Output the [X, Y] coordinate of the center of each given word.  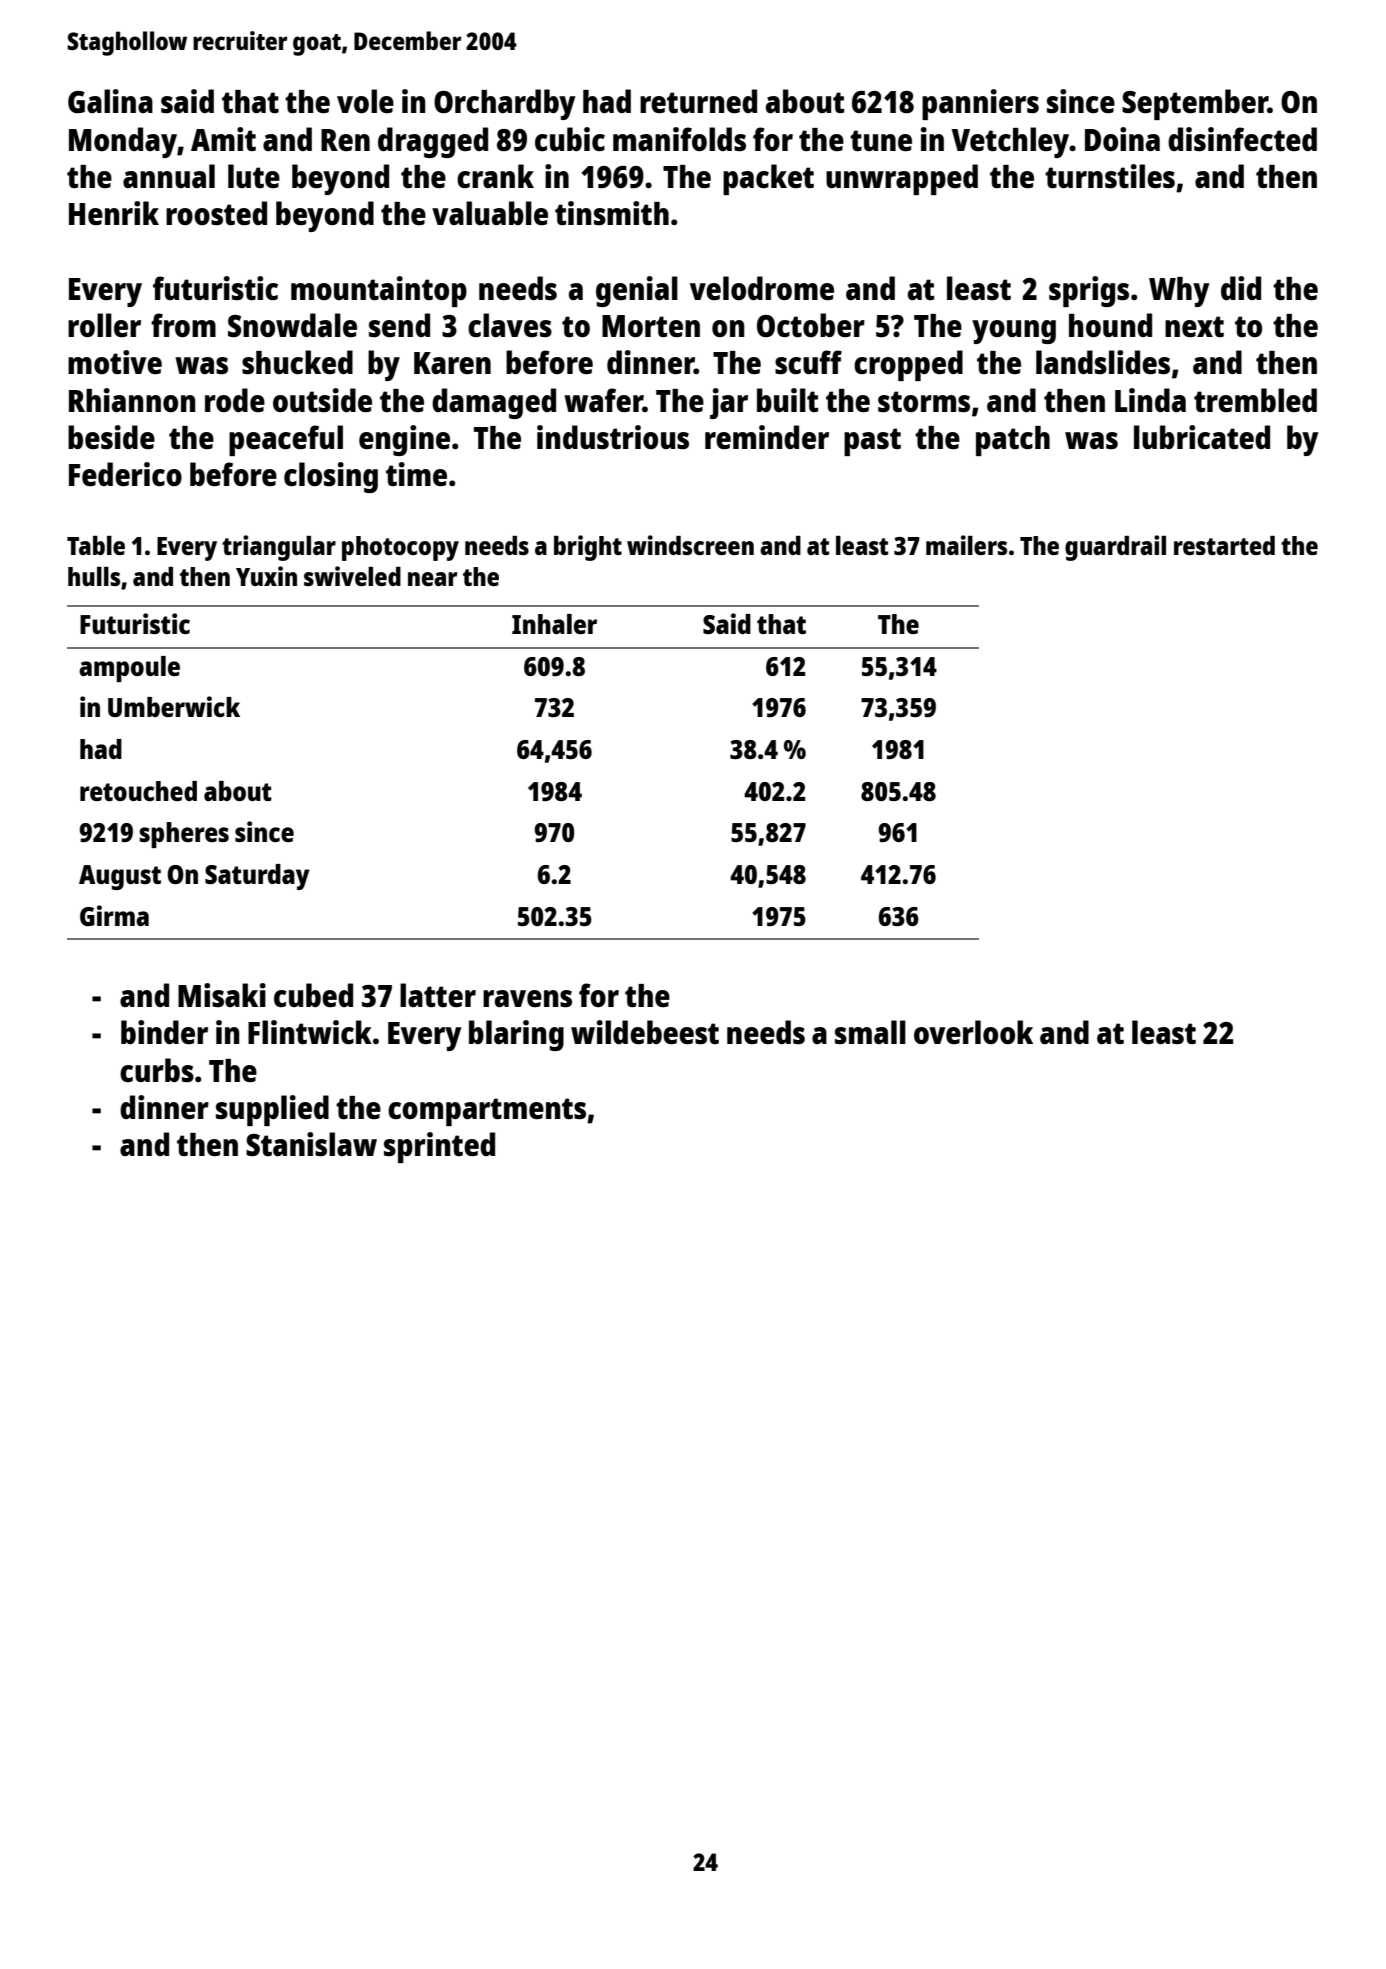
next [1194, 326]
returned [698, 101]
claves [510, 325]
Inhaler [554, 624]
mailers [966, 545]
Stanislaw [311, 1144]
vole [365, 101]
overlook [973, 1032]
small [870, 1032]
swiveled [352, 576]
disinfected [1242, 139]
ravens [527, 998]
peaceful [286, 440]
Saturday [257, 877]
